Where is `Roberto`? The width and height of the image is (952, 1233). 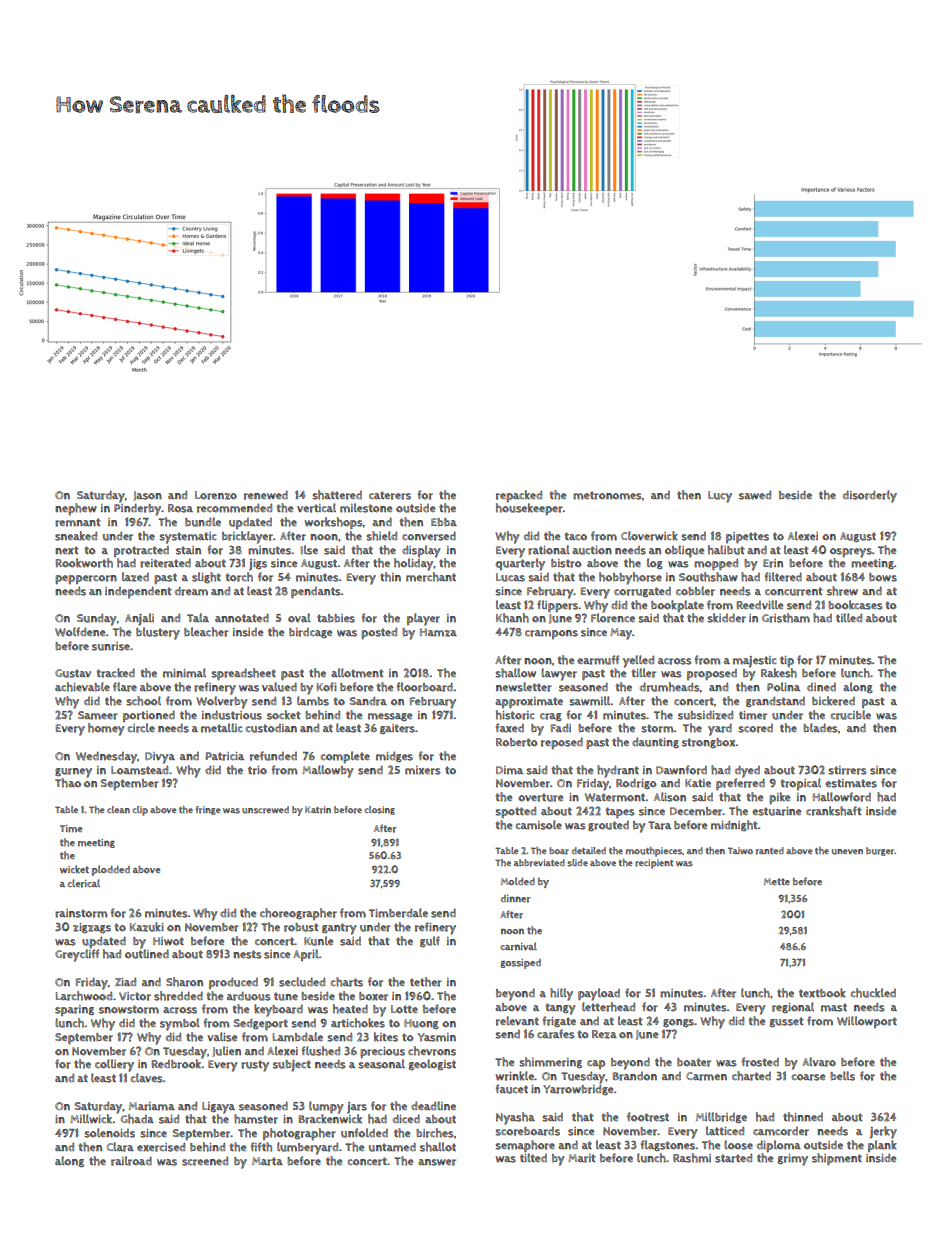 Roberto is located at coordinates (516, 742).
